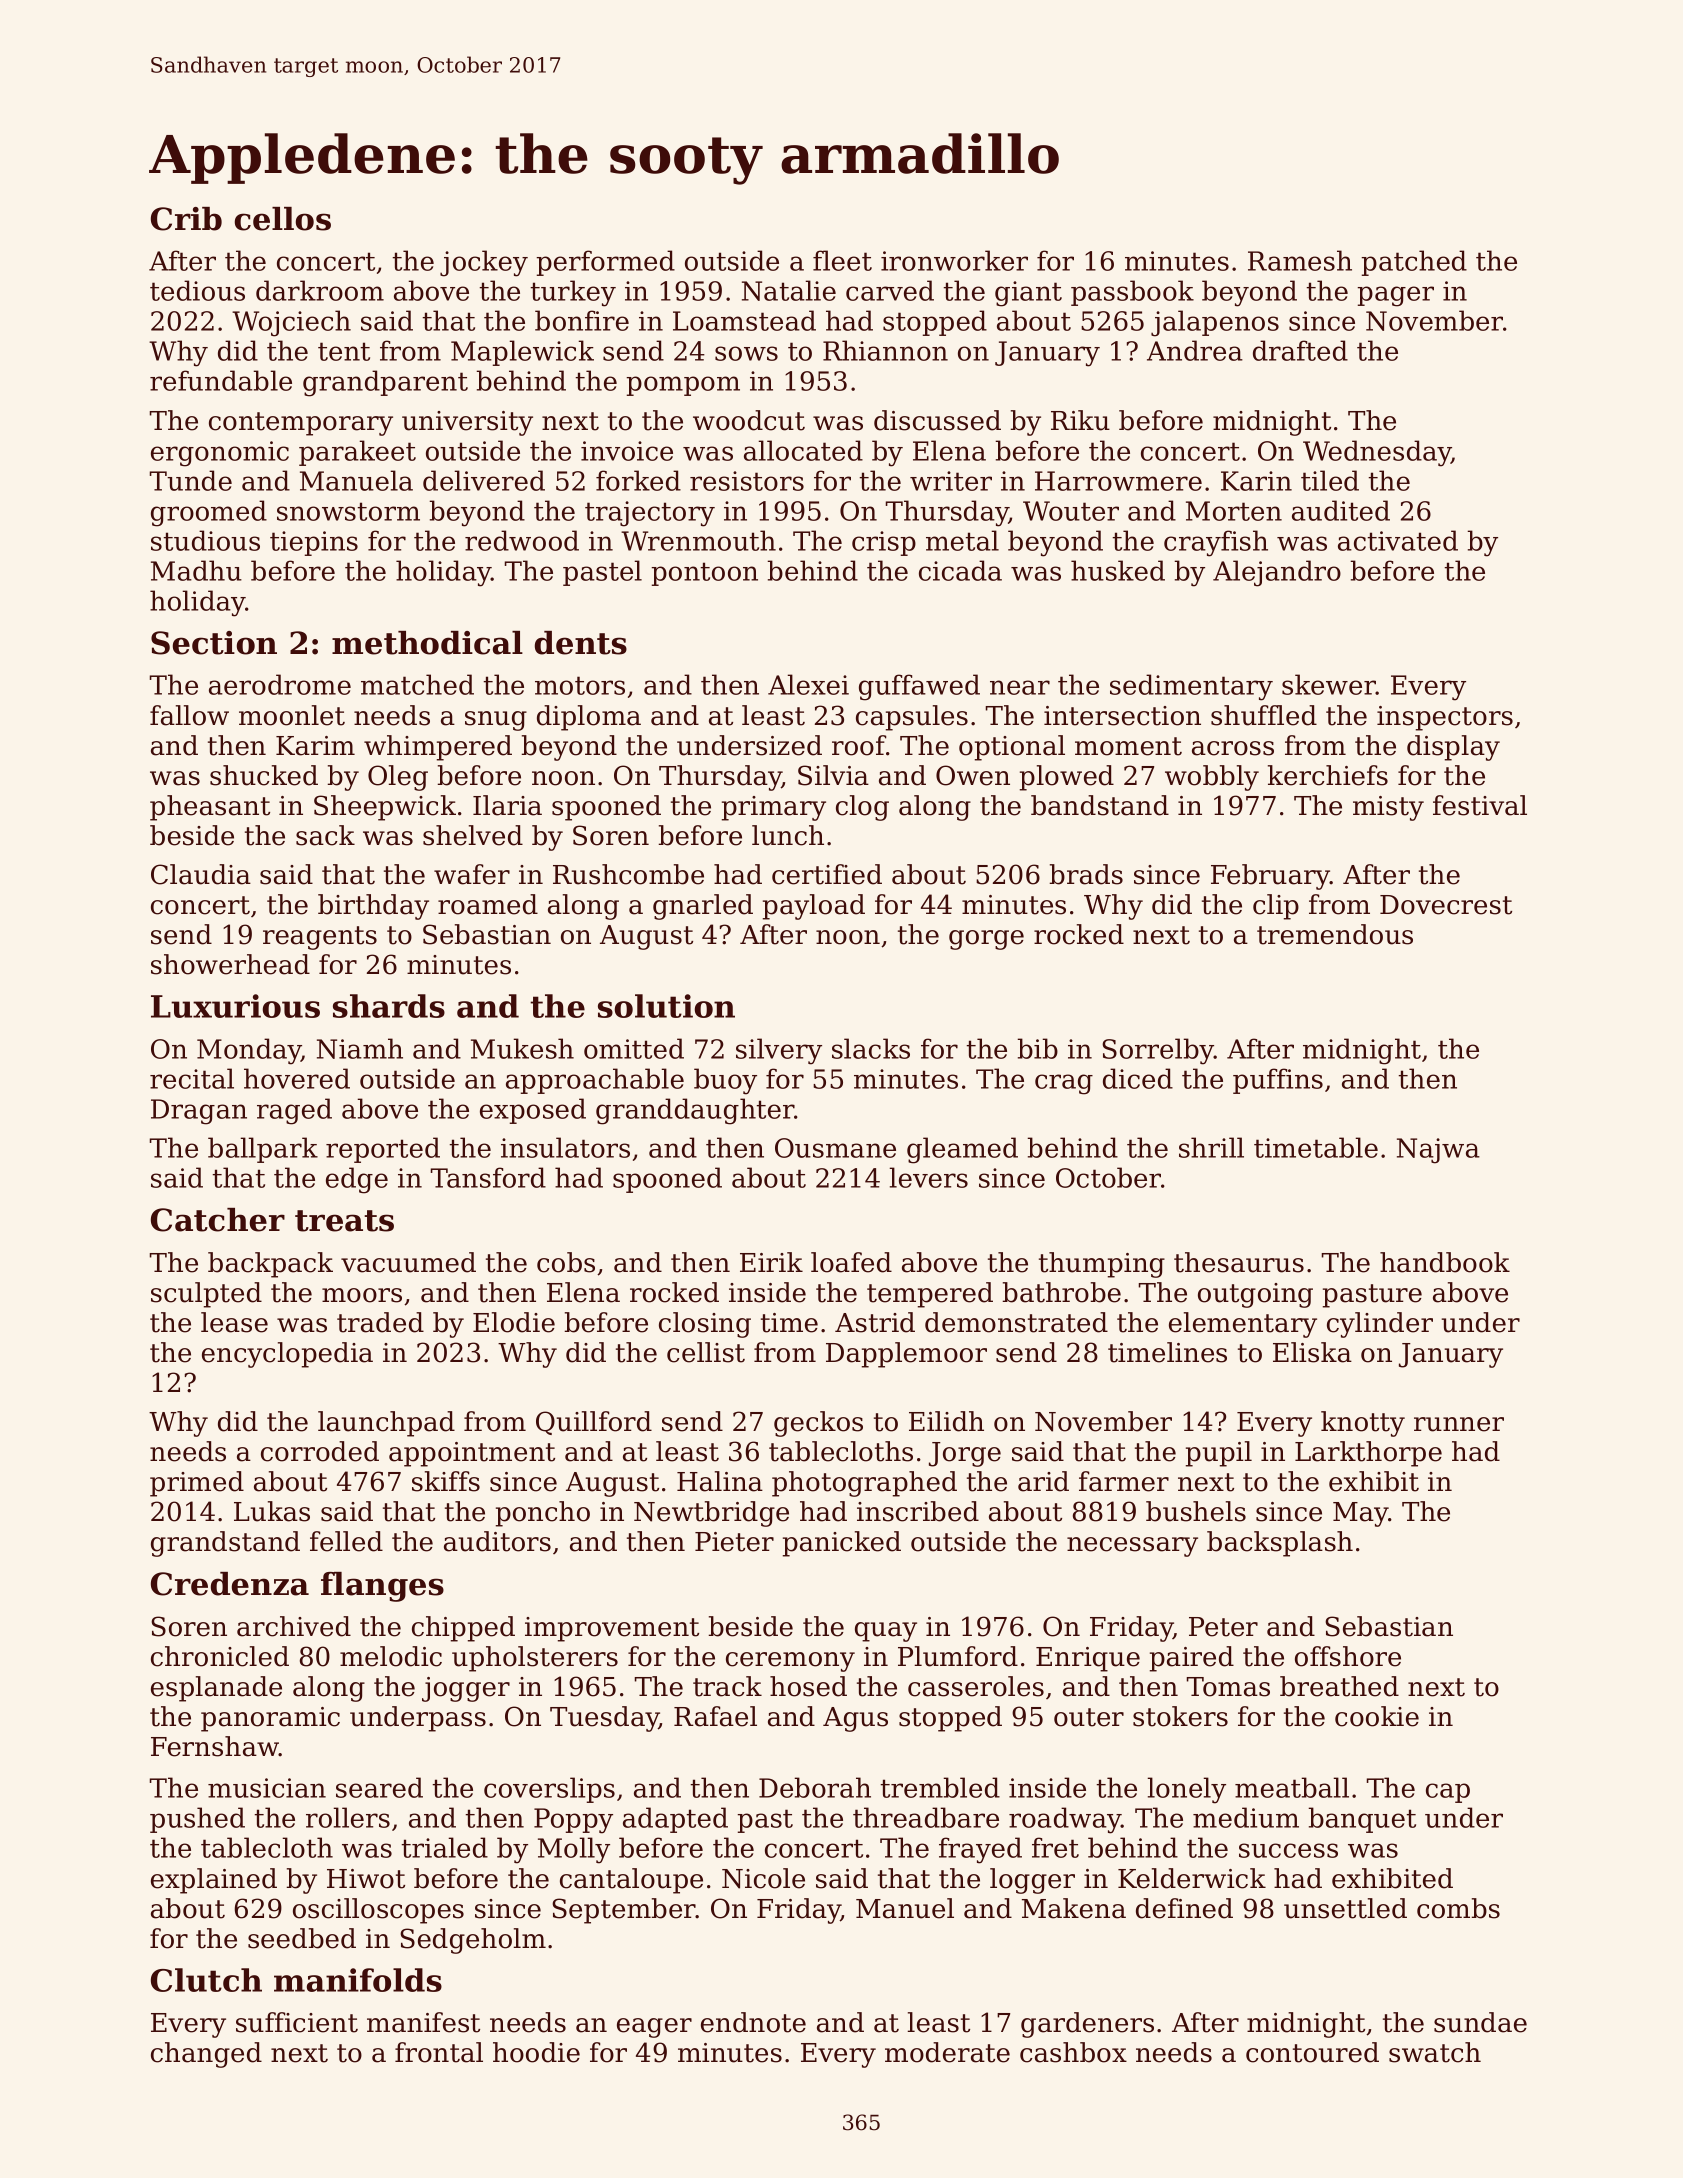 The width and height of the screenshot is (1683, 2178). What do you see at coordinates (1458, 1908) in the screenshot?
I see `combs` at bounding box center [1458, 1908].
